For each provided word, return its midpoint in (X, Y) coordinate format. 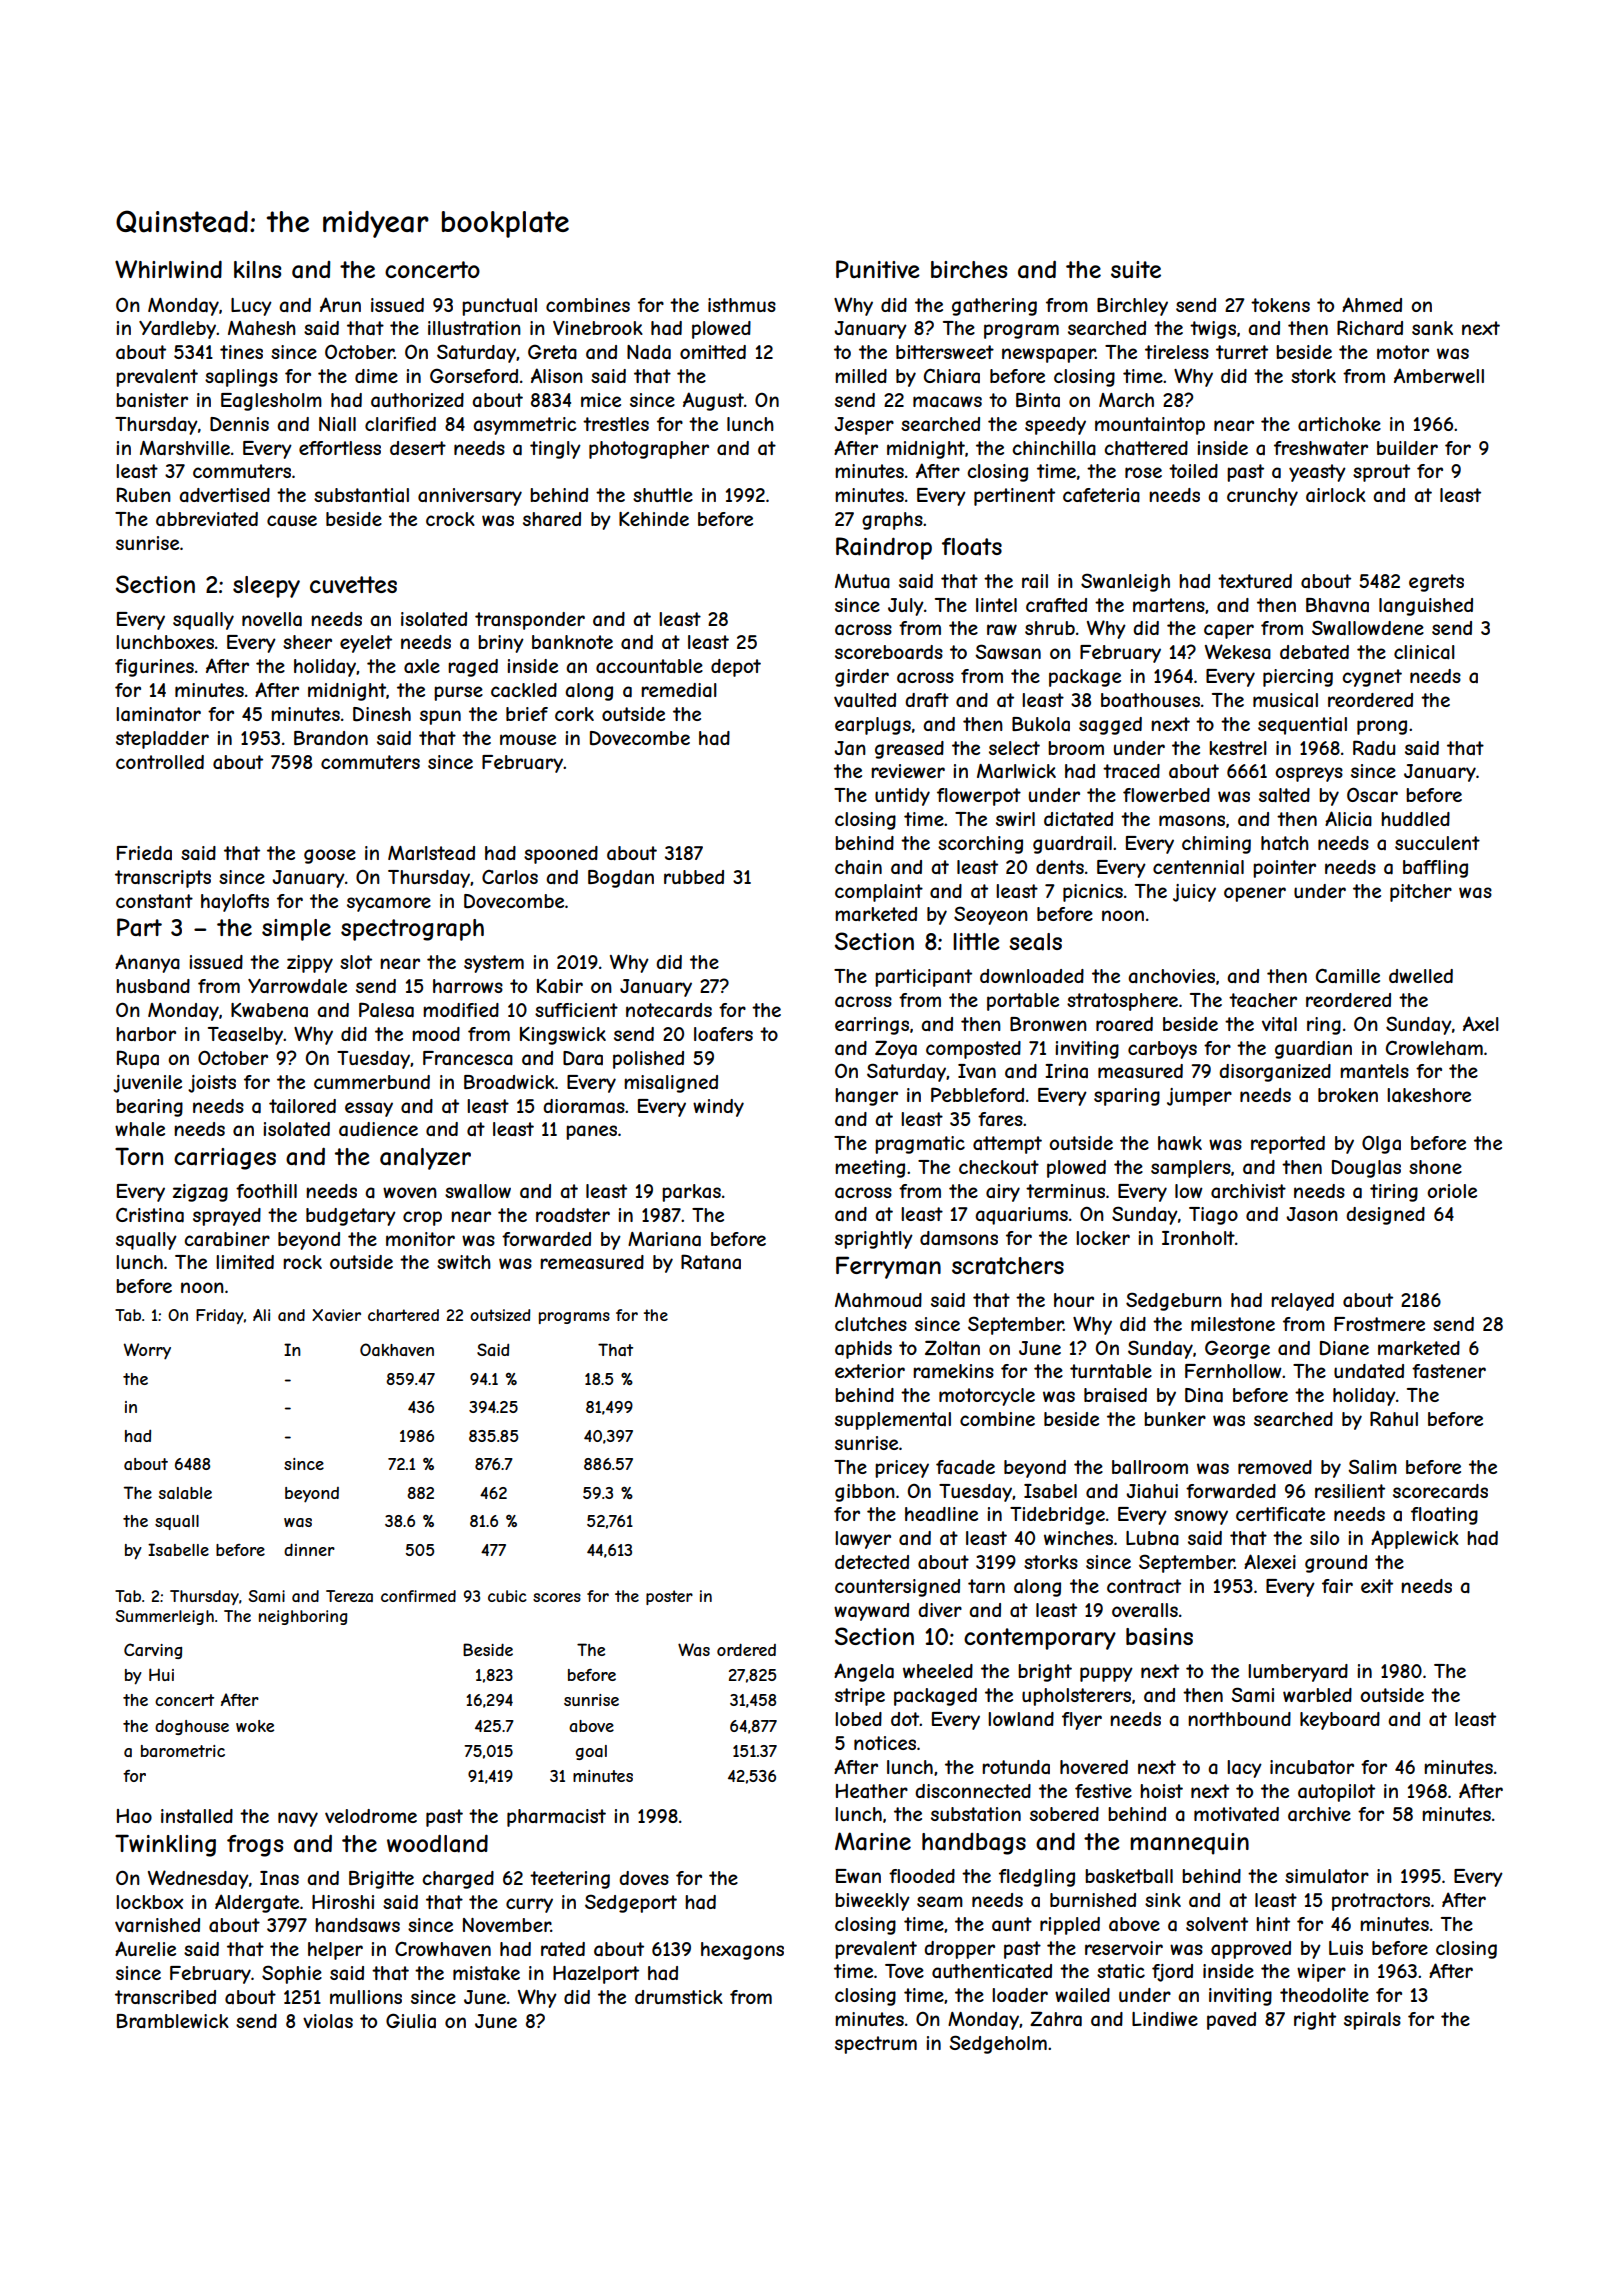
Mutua (862, 581)
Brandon (331, 738)
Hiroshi (343, 1902)
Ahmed (1372, 304)
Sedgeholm (998, 2044)
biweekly (872, 1902)
